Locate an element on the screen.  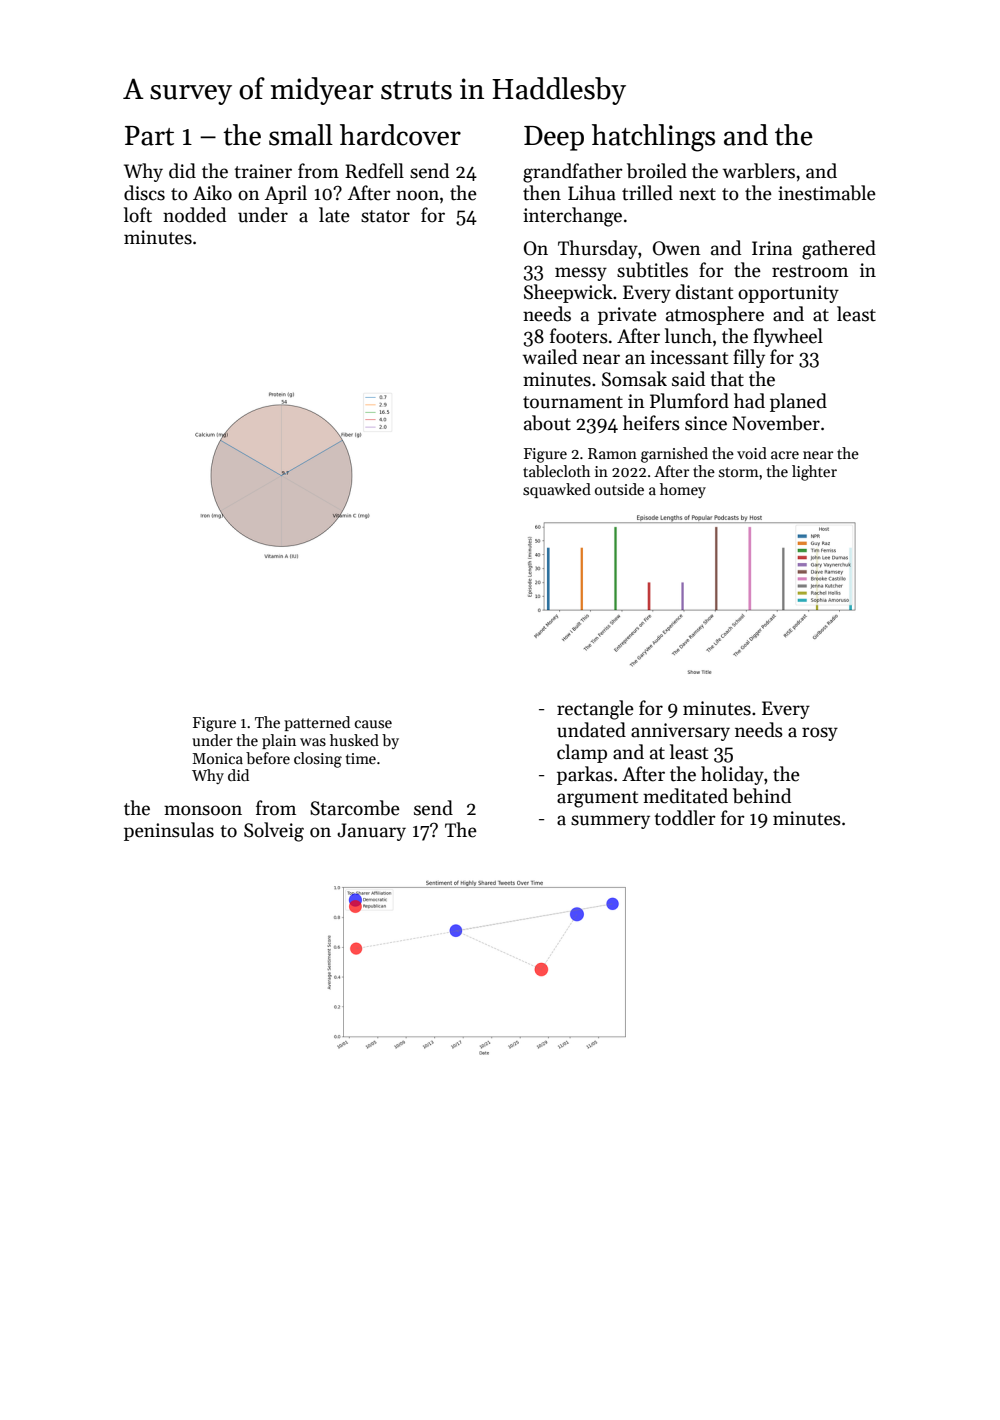
Monica is located at coordinates (217, 758).
